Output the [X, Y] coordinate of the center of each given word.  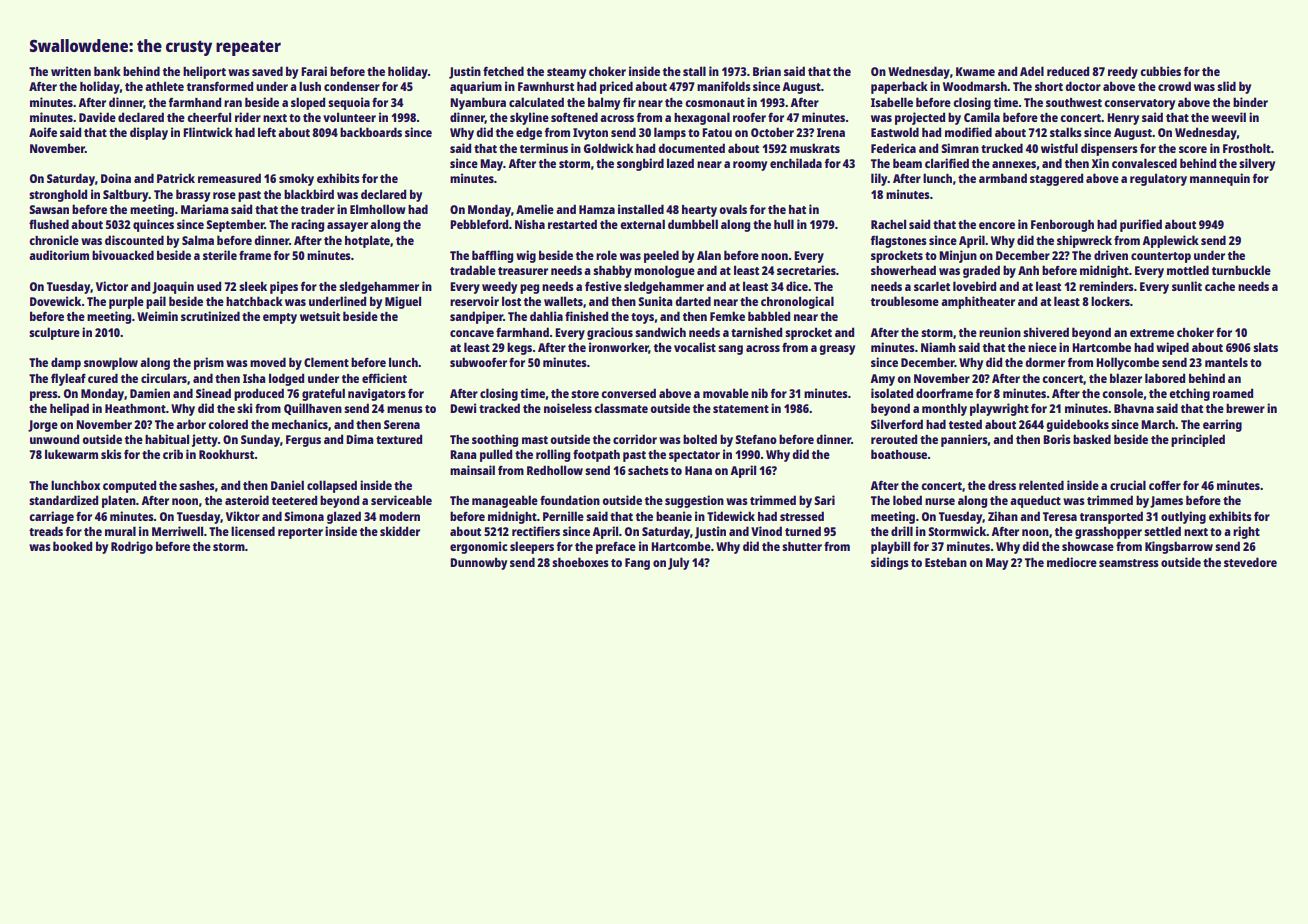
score [1193, 149]
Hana [698, 470]
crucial [1128, 485]
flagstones [899, 241]
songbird [640, 164]
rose [224, 195]
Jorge [43, 426]
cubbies [1161, 71]
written [71, 71]
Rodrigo [132, 547]
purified [1141, 225]
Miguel [403, 302]
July [678, 563]
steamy [566, 73]
